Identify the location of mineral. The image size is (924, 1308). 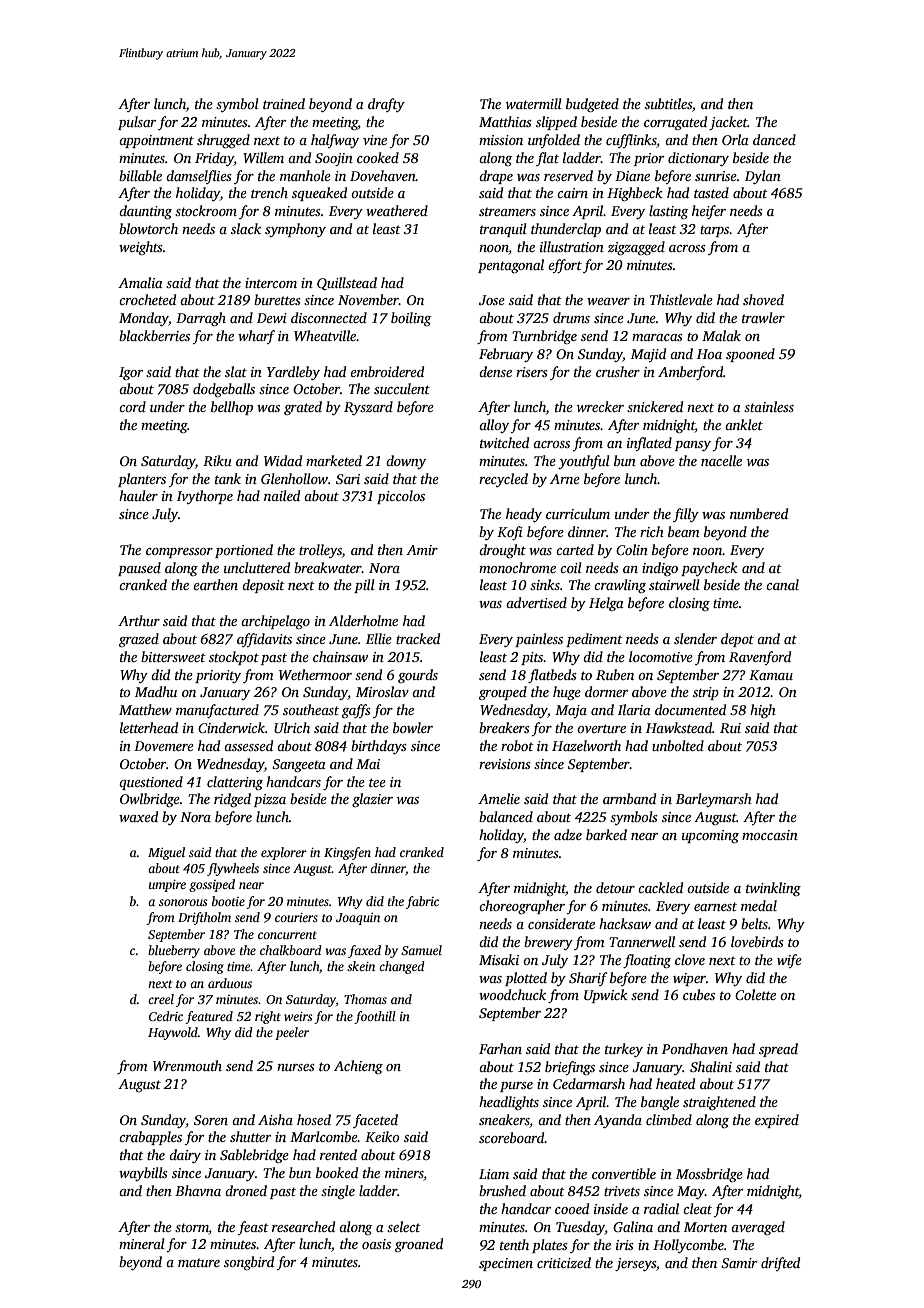
(142, 1243).
